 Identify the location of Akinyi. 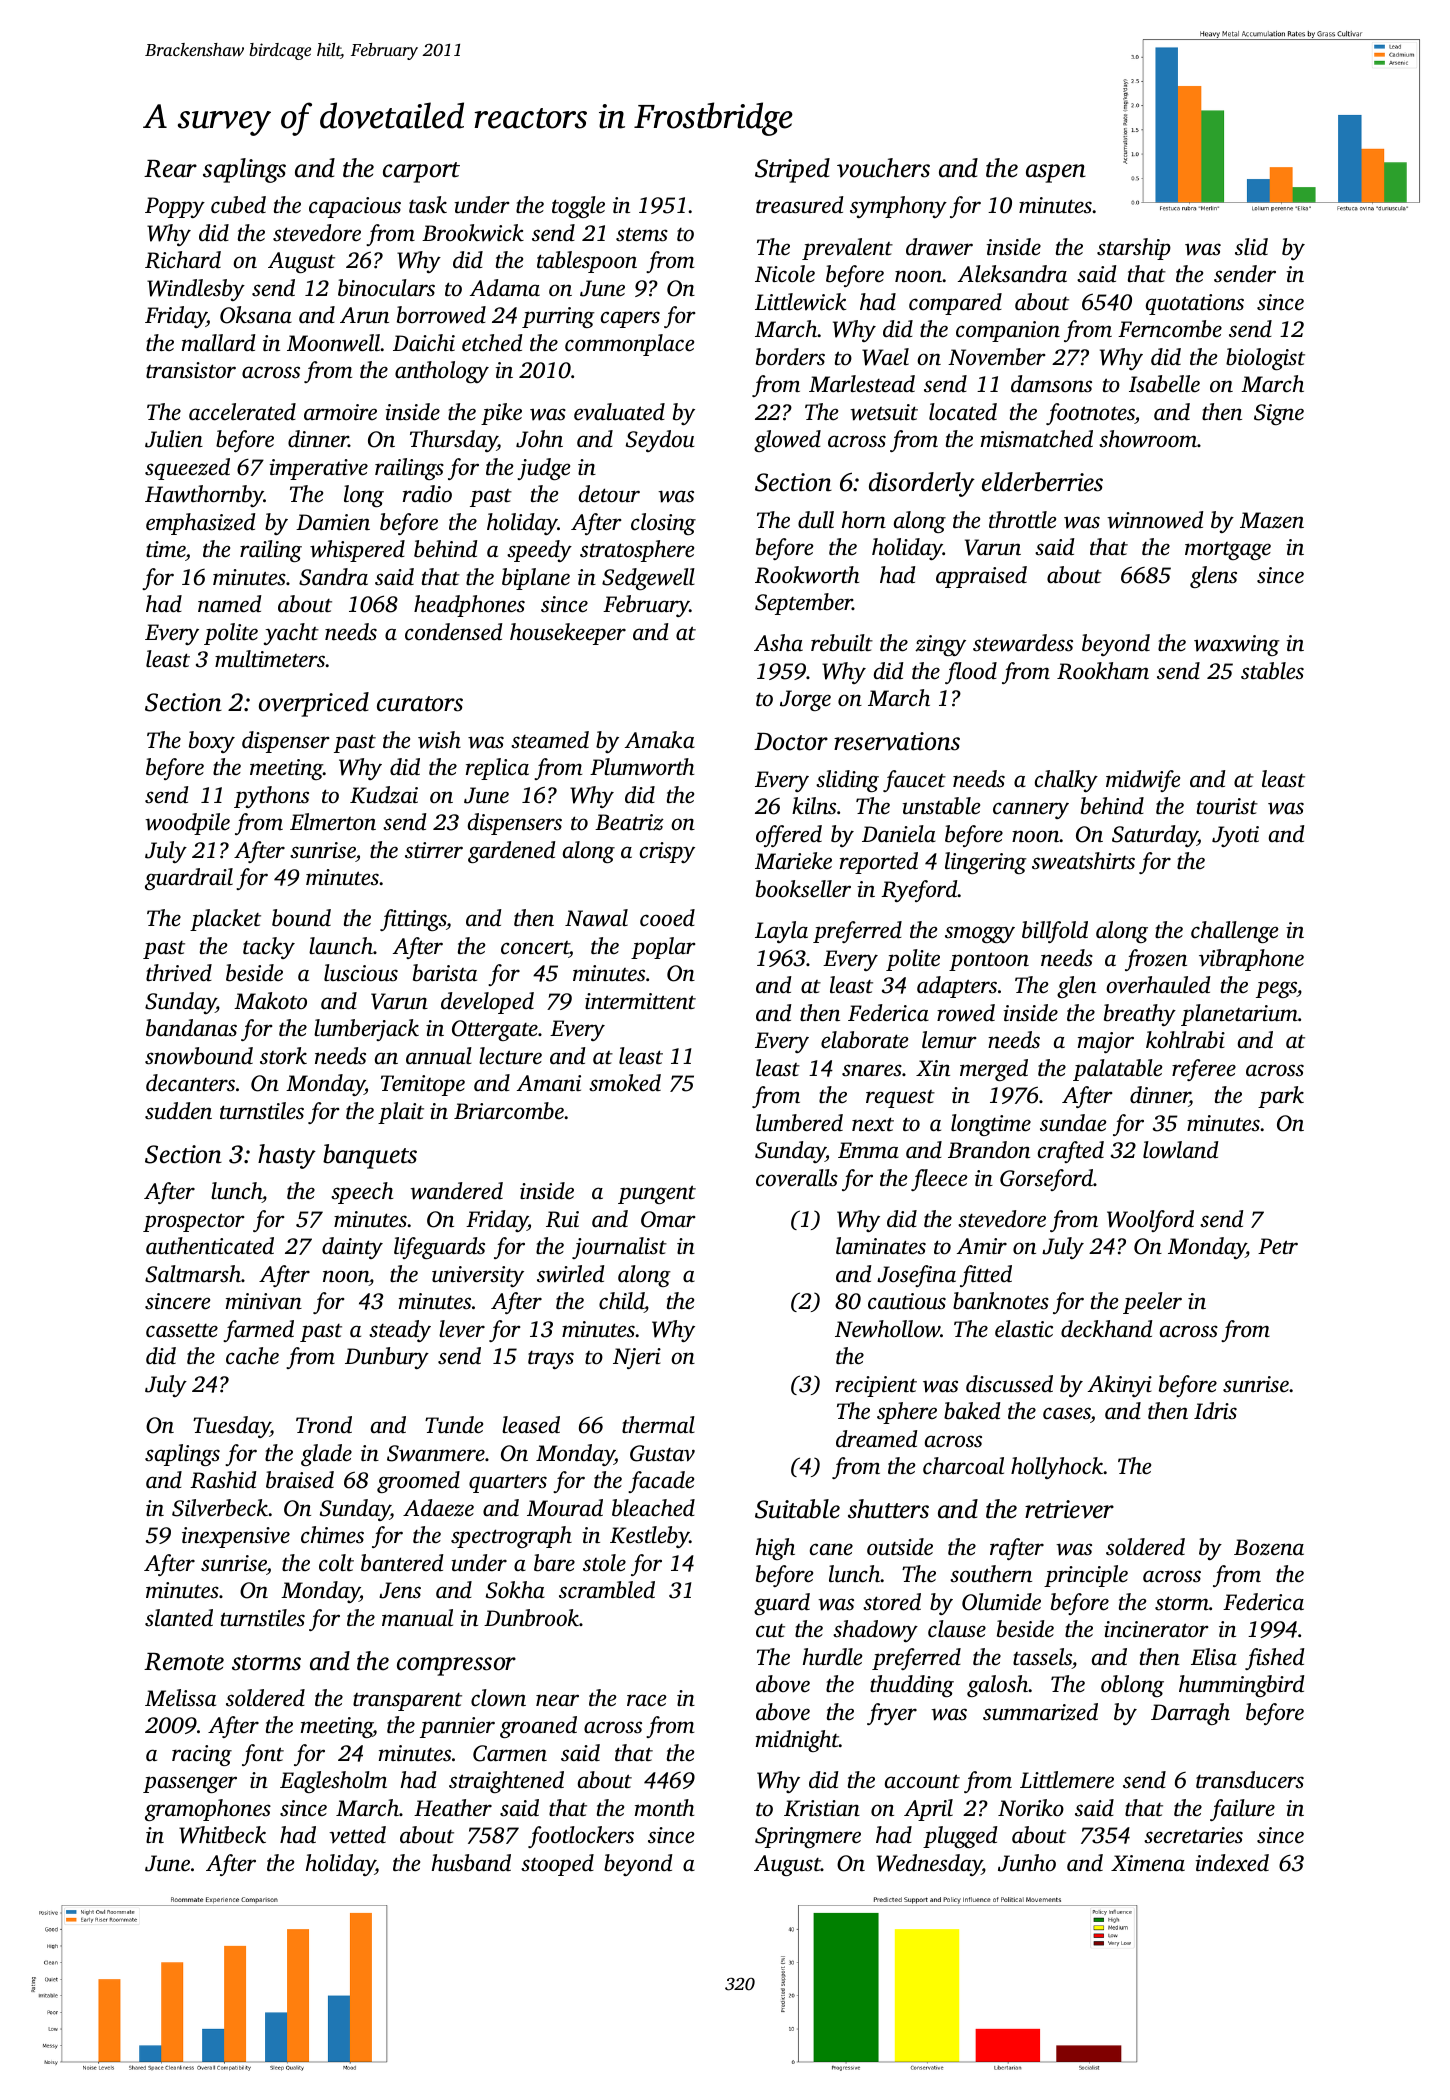
(1120, 1386).
